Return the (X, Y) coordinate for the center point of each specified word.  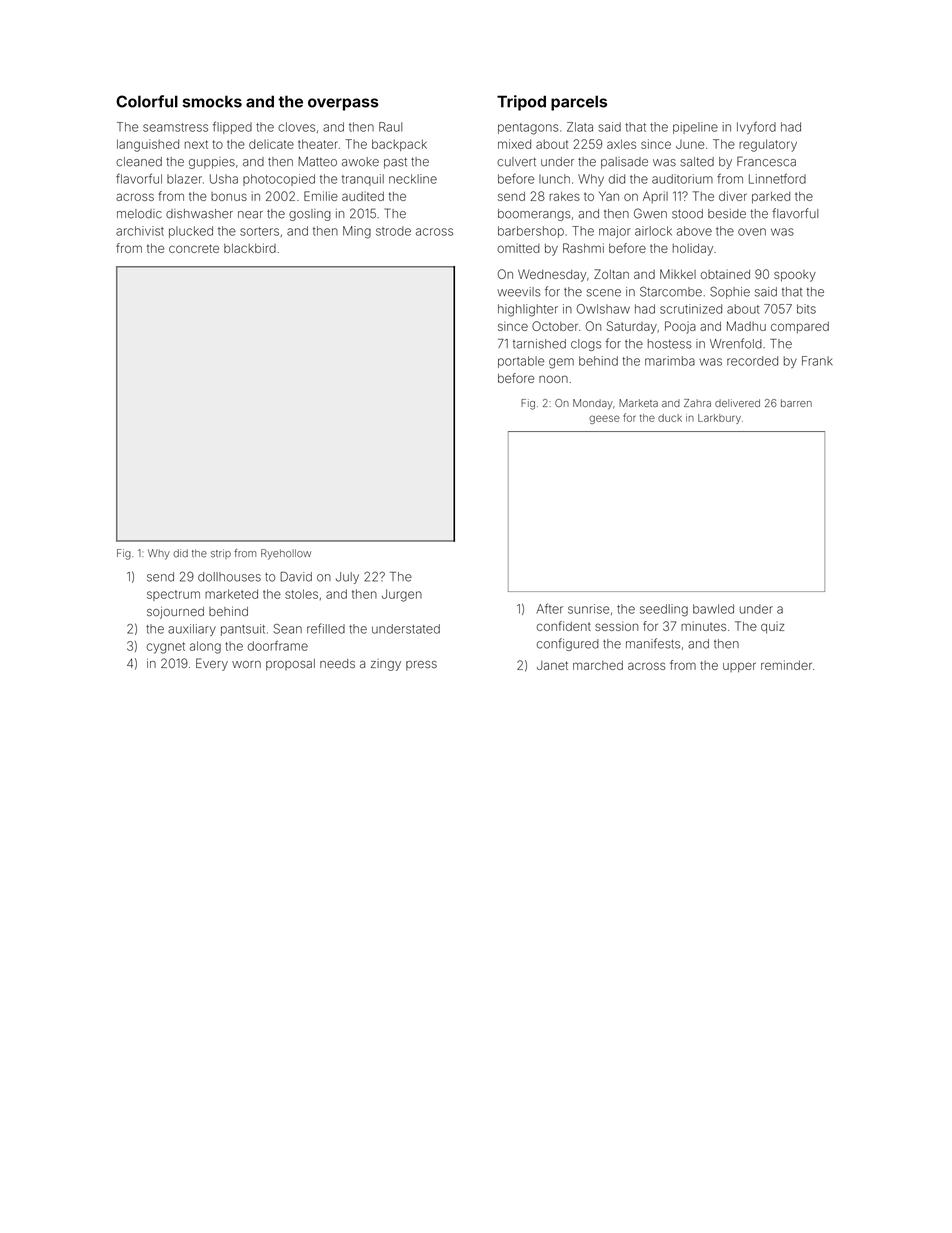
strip (221, 554)
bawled (713, 609)
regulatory (768, 145)
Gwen (650, 213)
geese (604, 419)
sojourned (175, 612)
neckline (413, 179)
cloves (296, 127)
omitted (518, 248)
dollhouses (229, 577)
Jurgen (402, 595)
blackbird (250, 248)
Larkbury (719, 419)
